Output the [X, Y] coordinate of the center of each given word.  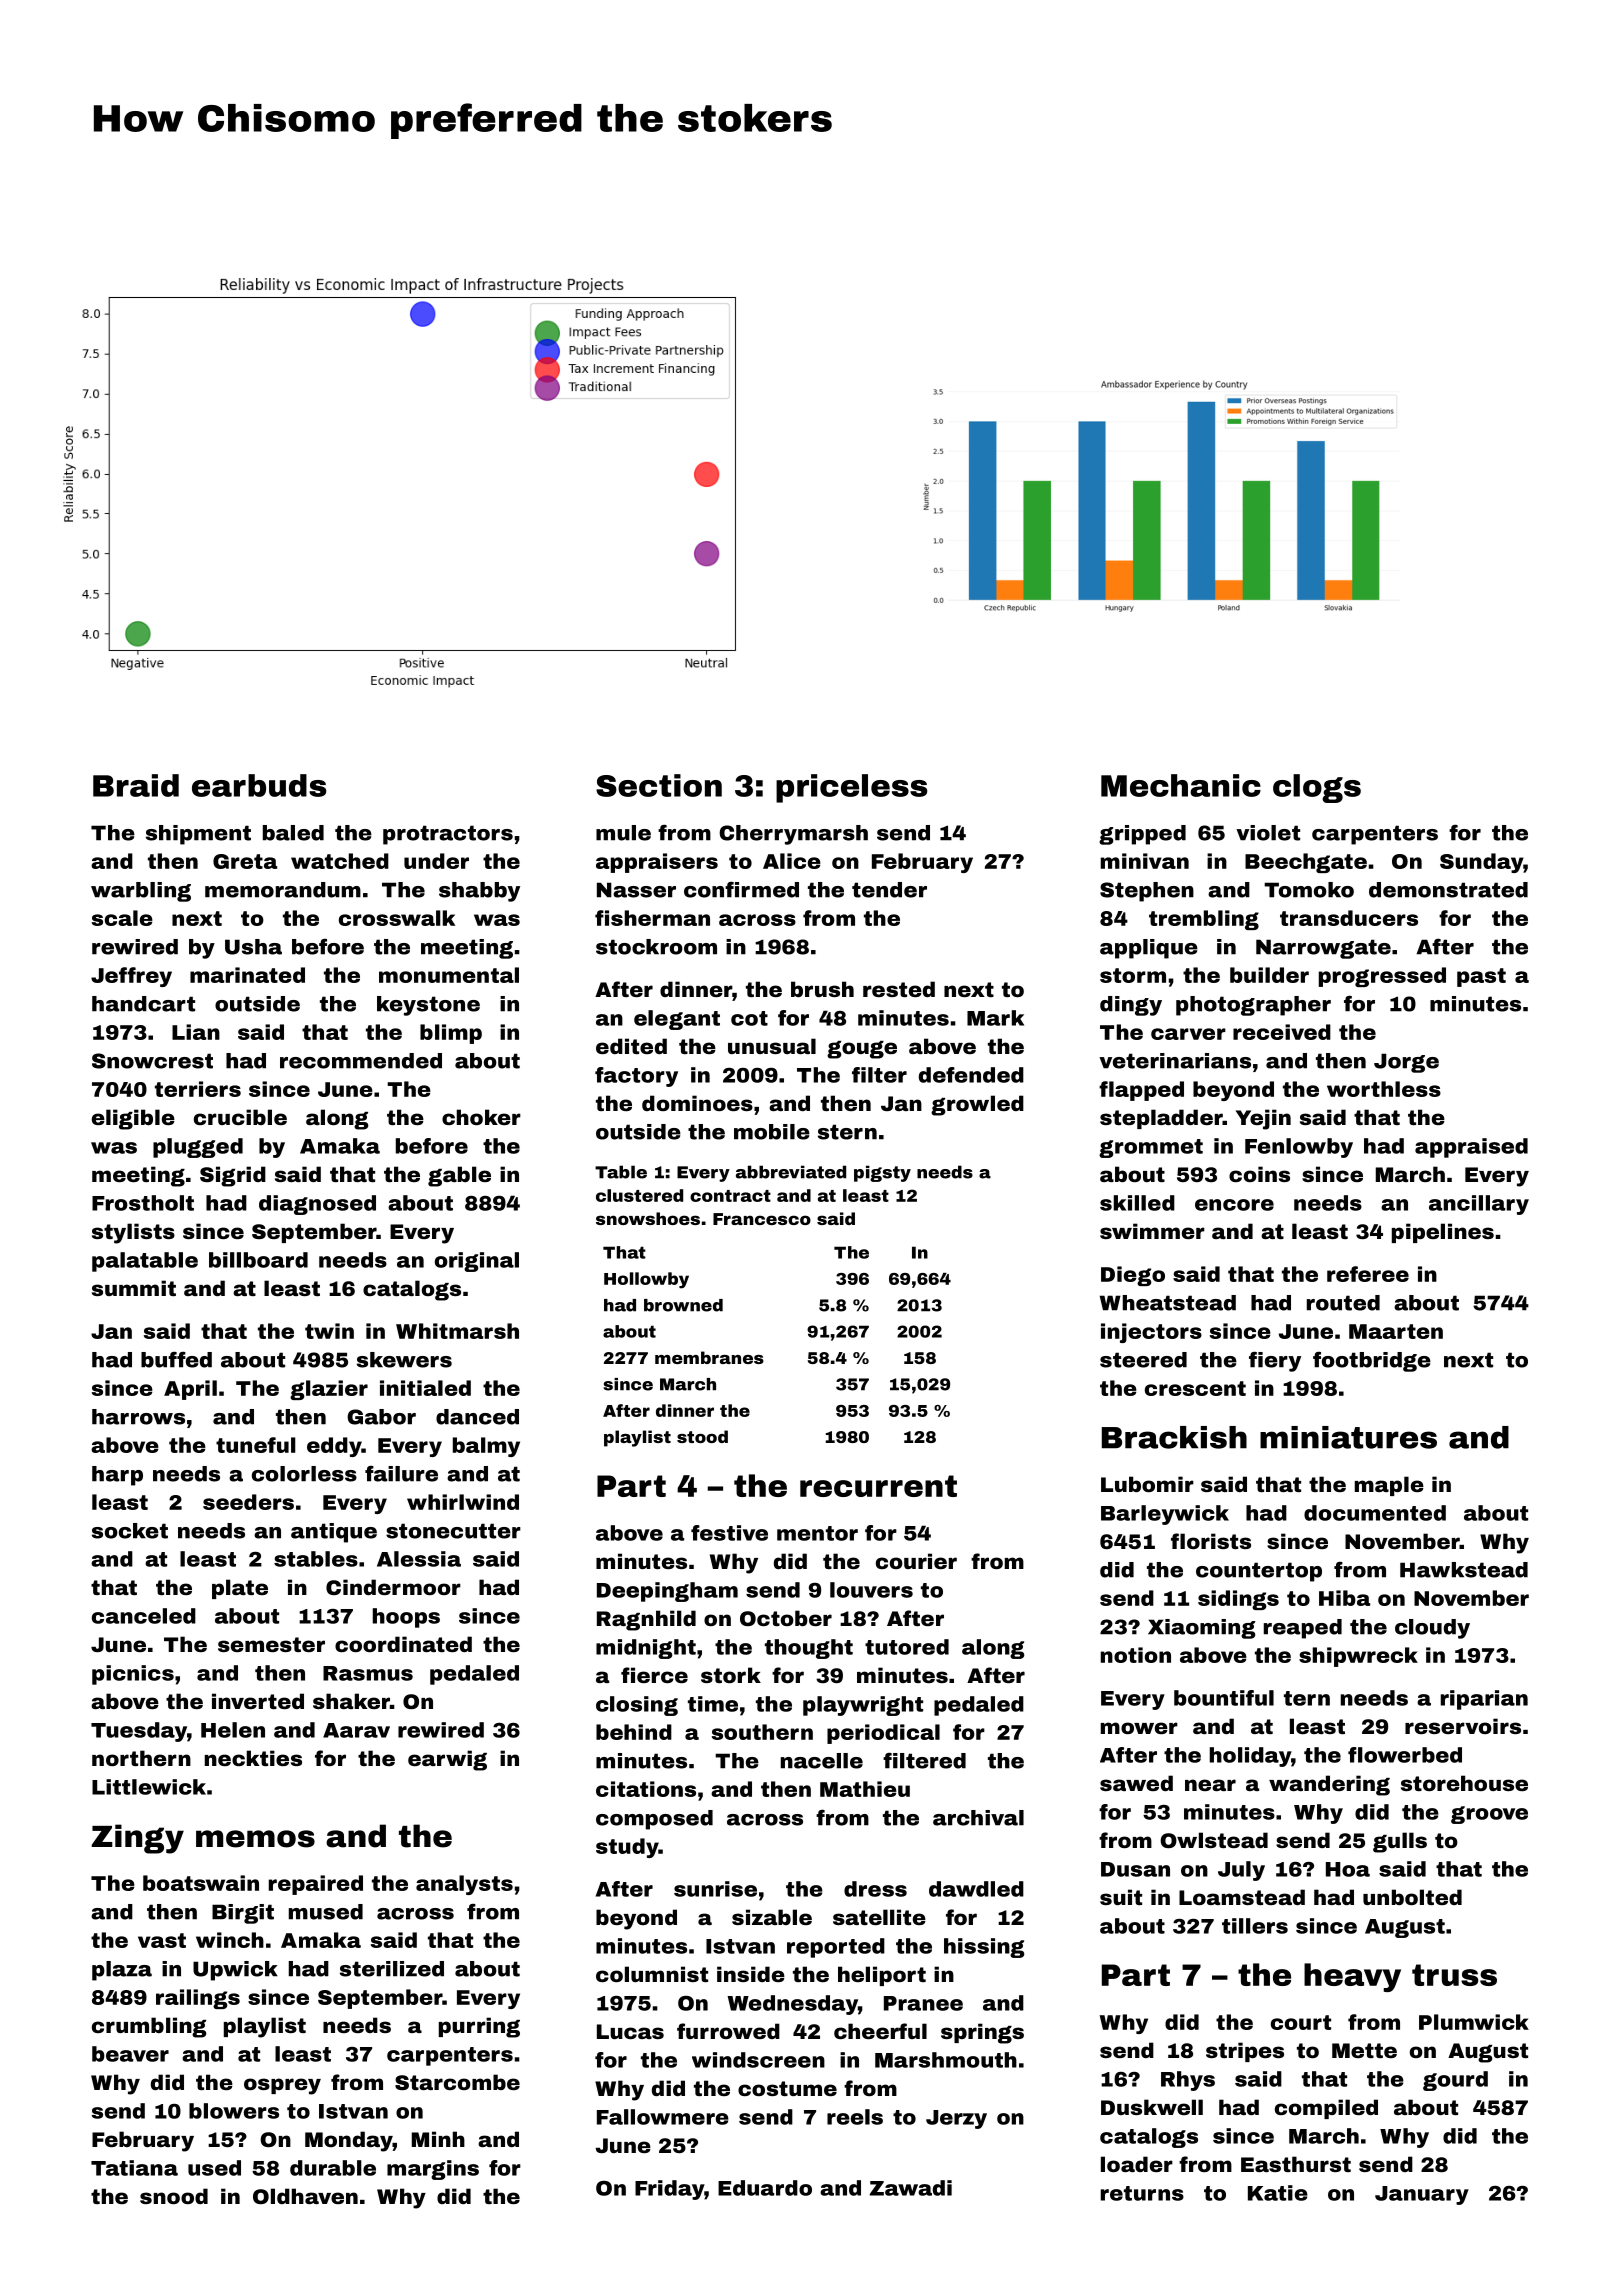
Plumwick [1474, 2022]
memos [255, 1839]
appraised [1471, 1148]
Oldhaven [305, 2196]
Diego [1133, 1276]
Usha [253, 947]
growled [977, 1105]
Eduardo [765, 2188]
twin [329, 1331]
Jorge [1406, 1063]
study [627, 1848]
